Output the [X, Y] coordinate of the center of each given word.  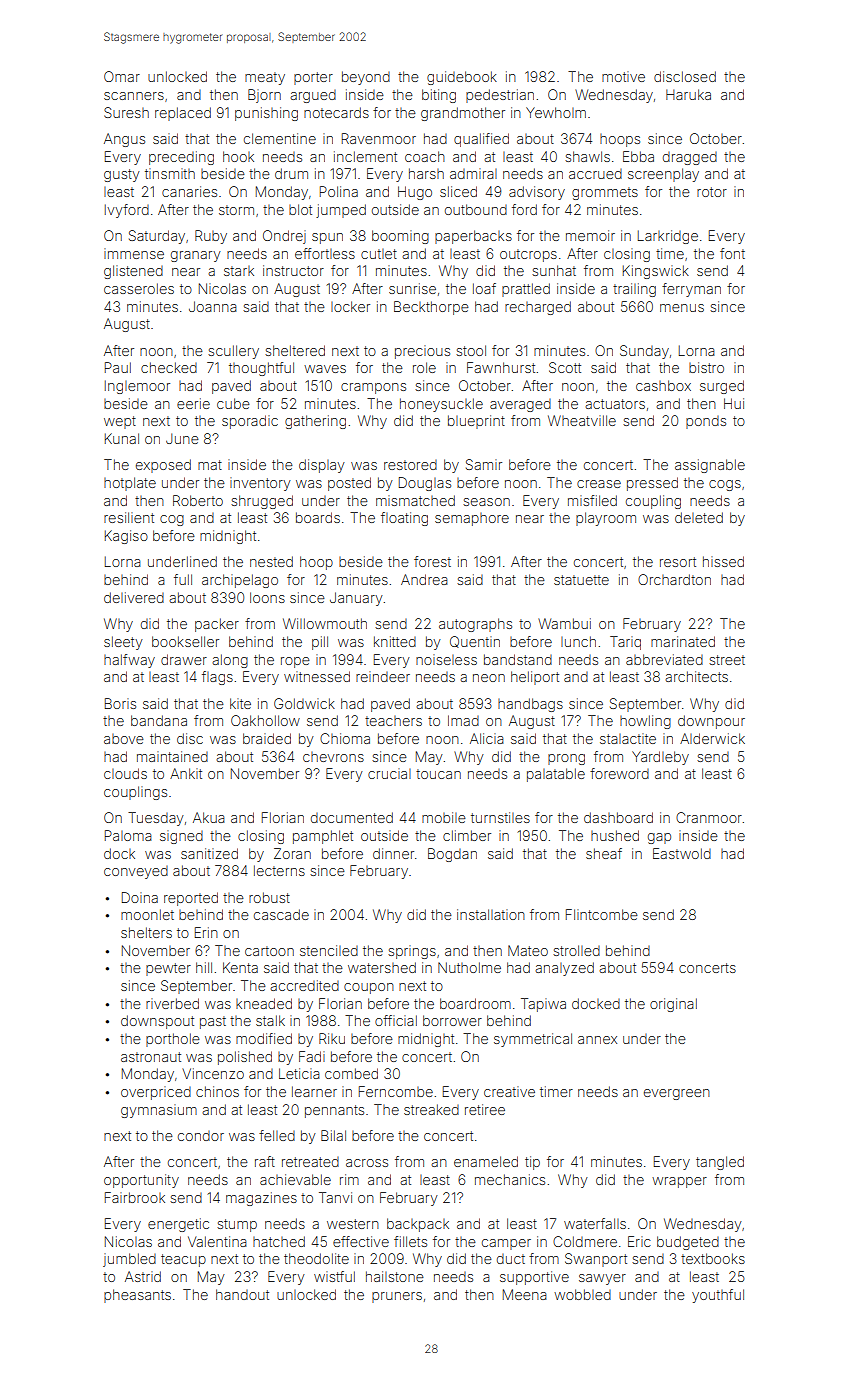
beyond [366, 78]
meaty [265, 78]
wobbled [582, 1294]
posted [349, 484]
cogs [725, 485]
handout [242, 1294]
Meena [525, 1294]
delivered [134, 597]
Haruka [688, 94]
